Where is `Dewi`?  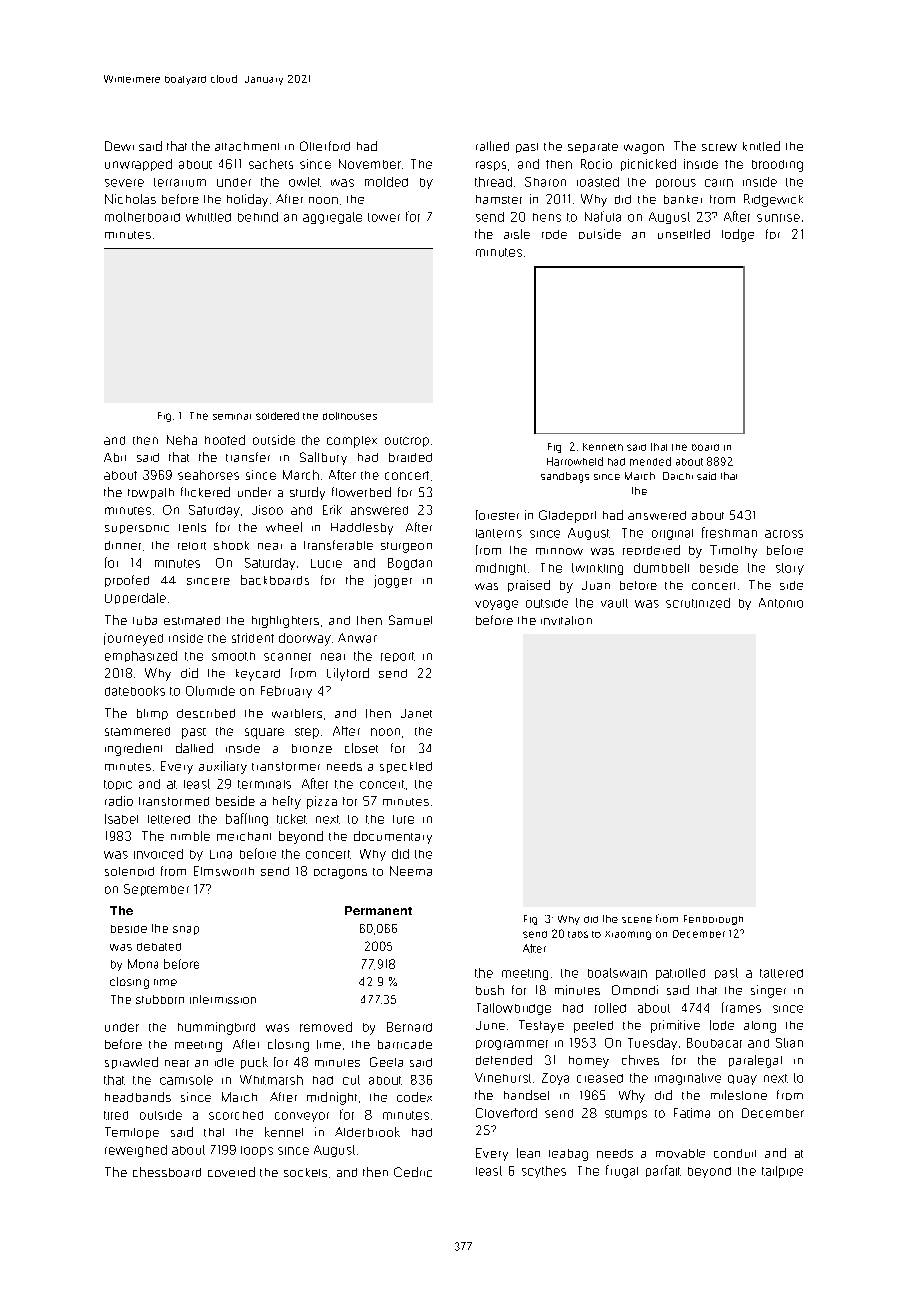
Dewi is located at coordinates (119, 146).
